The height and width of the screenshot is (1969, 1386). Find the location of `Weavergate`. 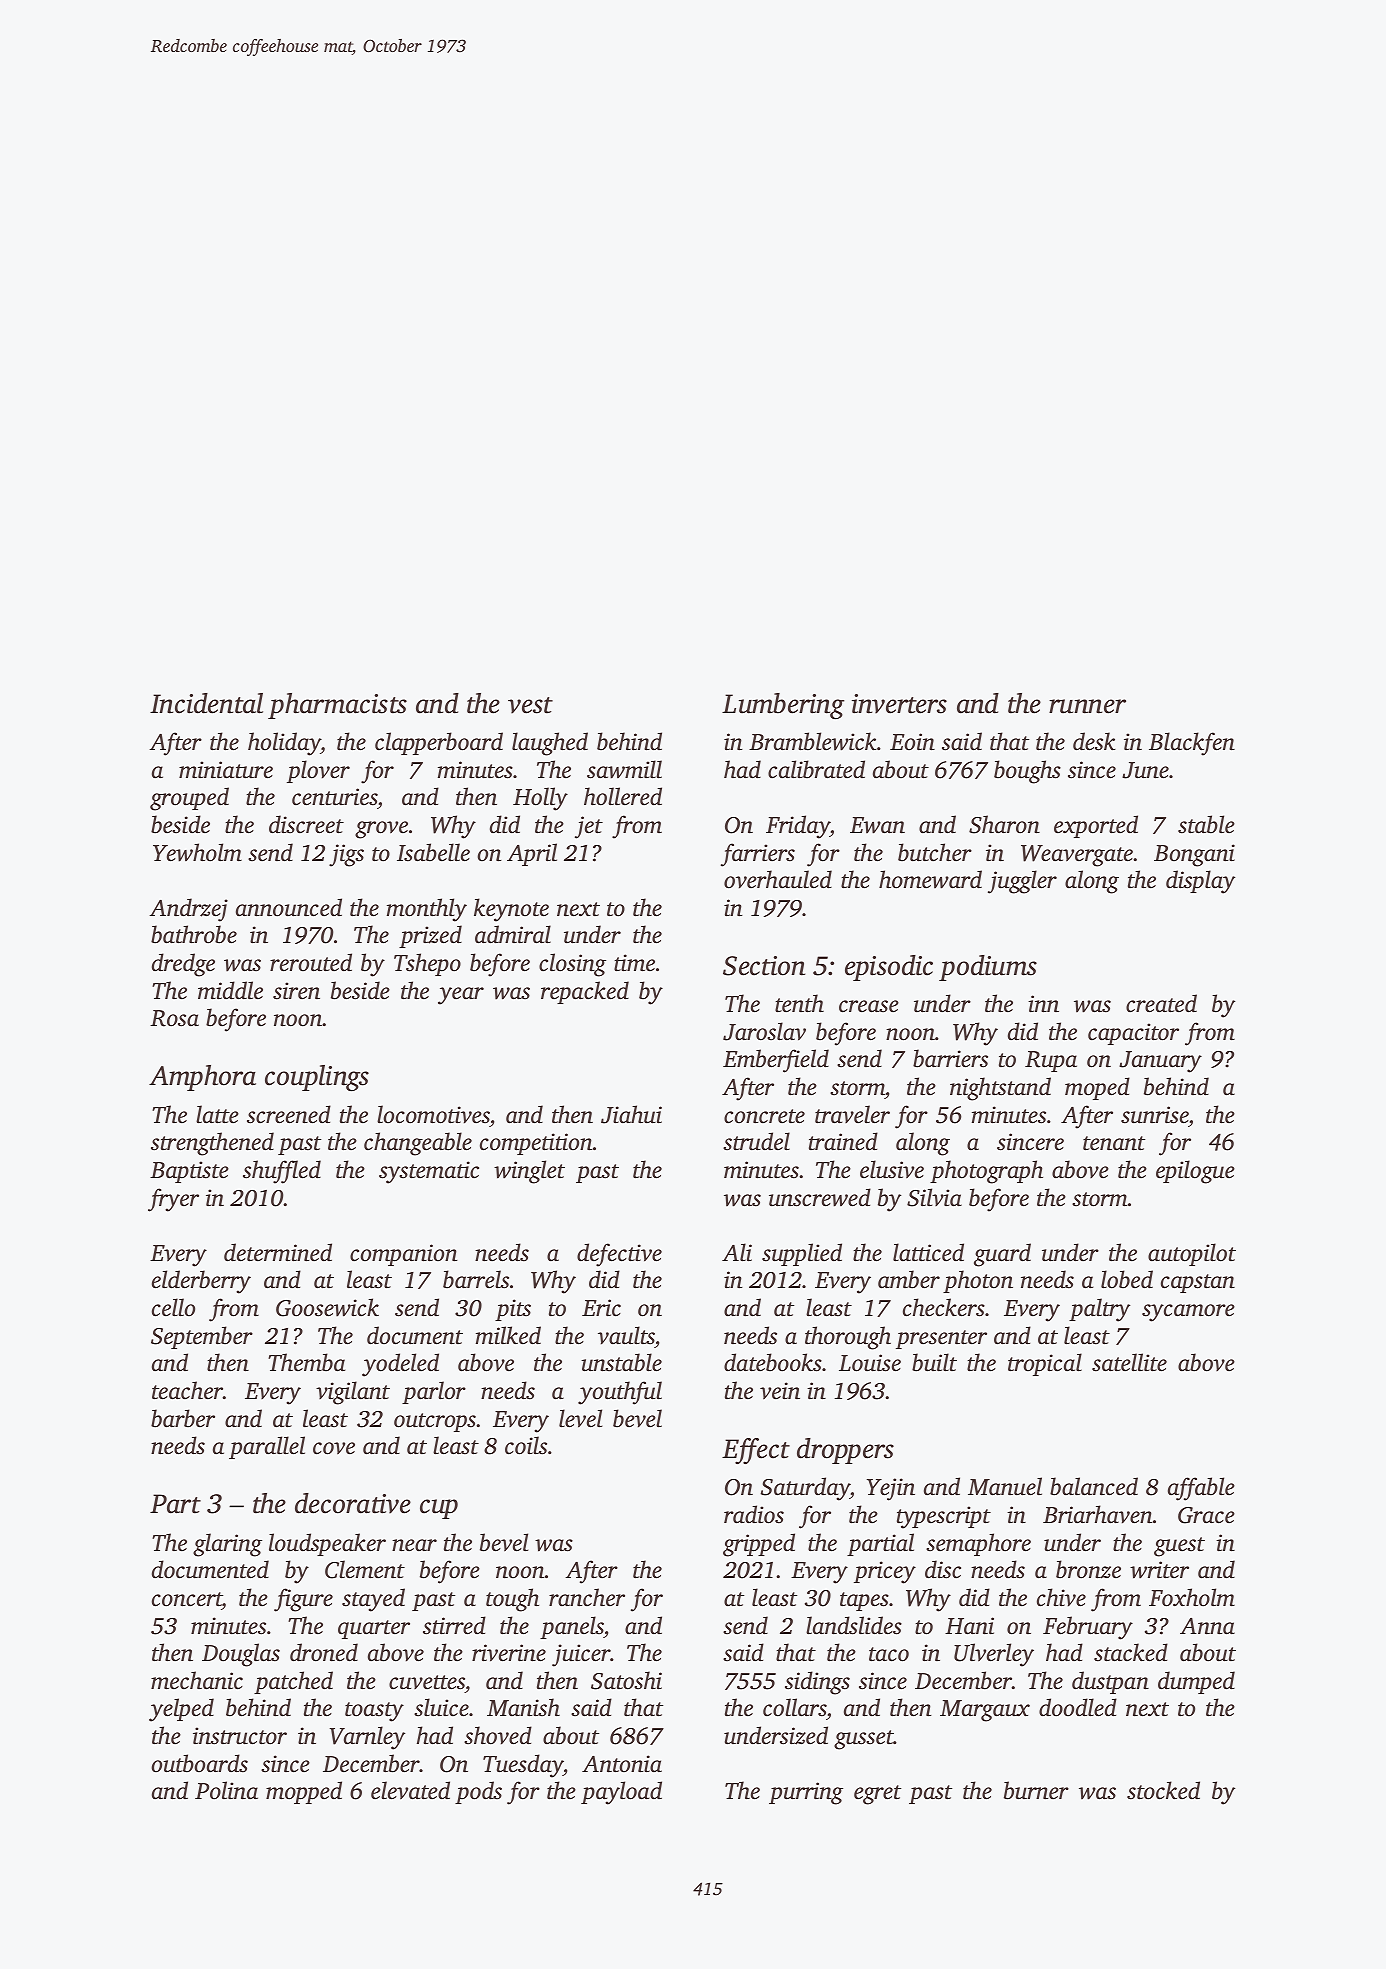

Weavergate is located at coordinates (1077, 856).
